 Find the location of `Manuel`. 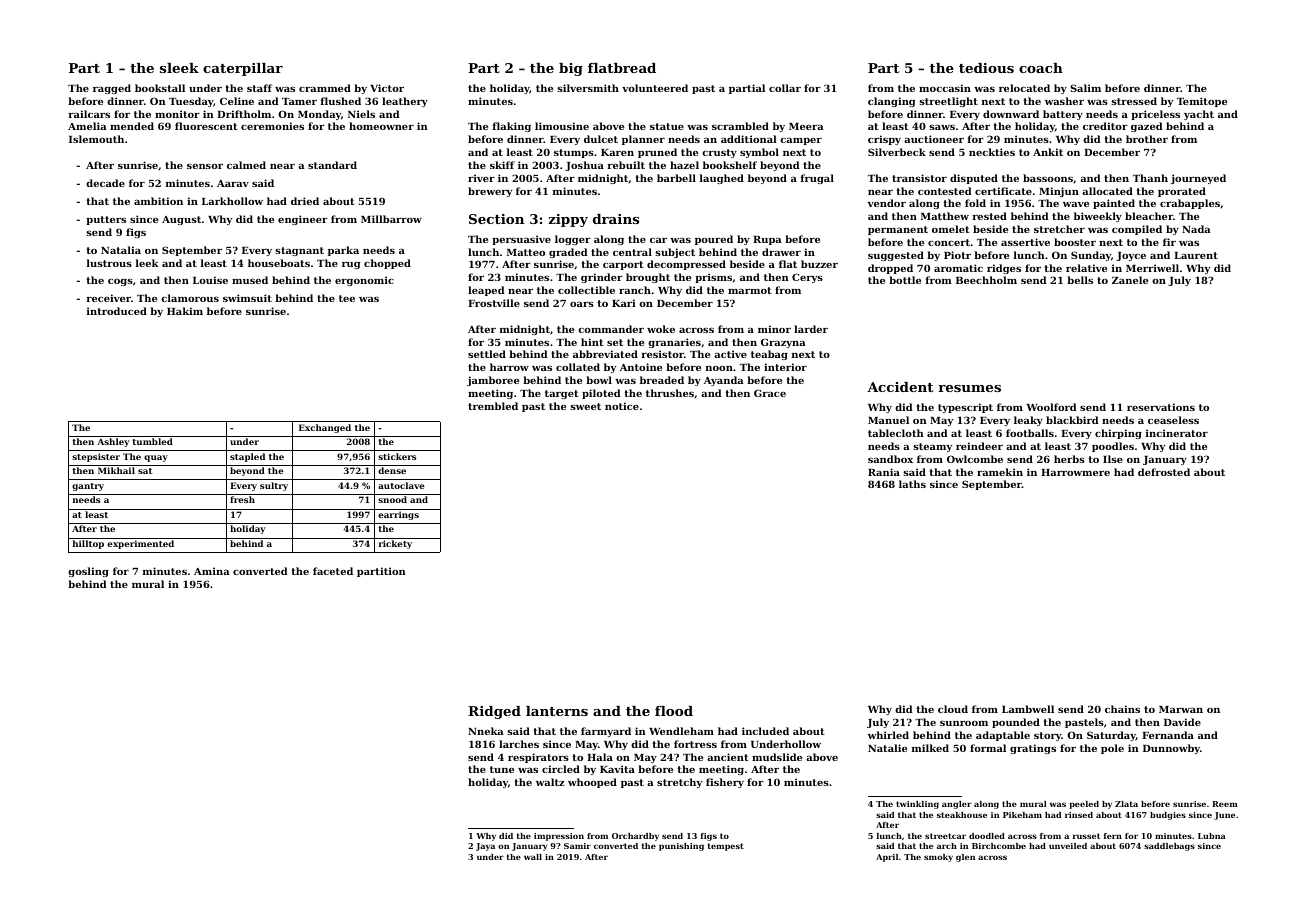

Manuel is located at coordinates (888, 420).
